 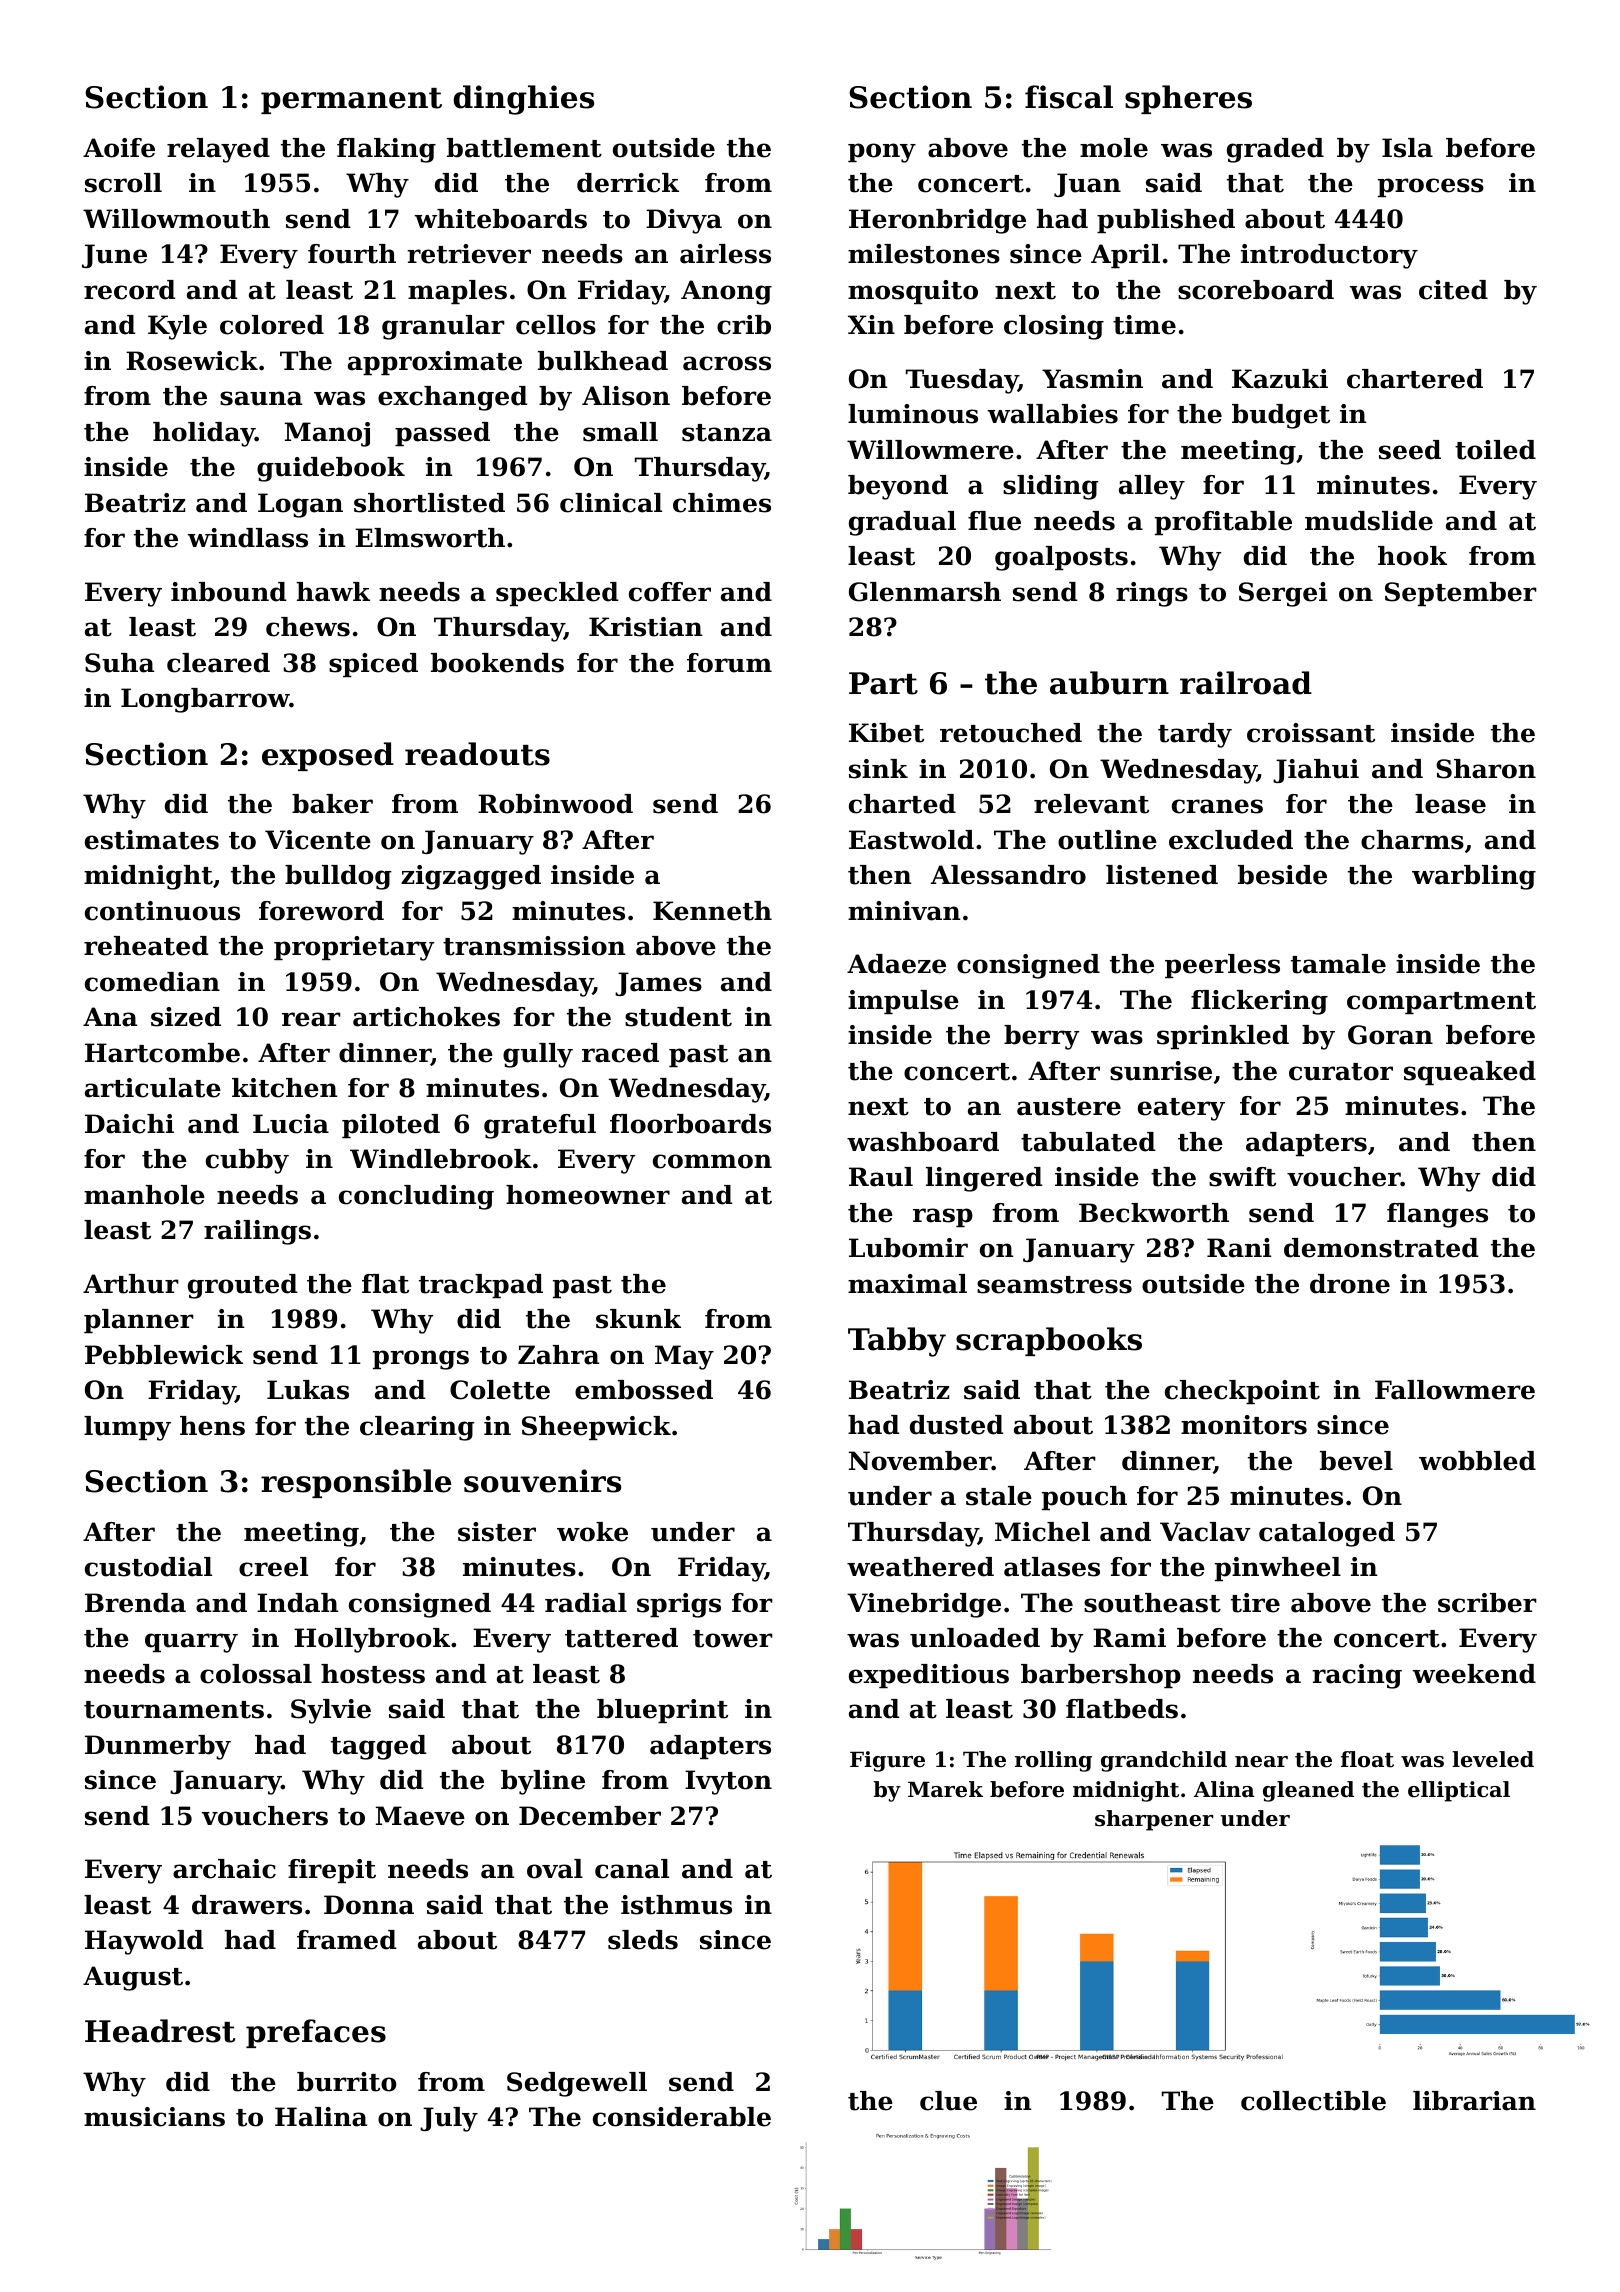 I want to click on relevant, so click(x=1091, y=804).
